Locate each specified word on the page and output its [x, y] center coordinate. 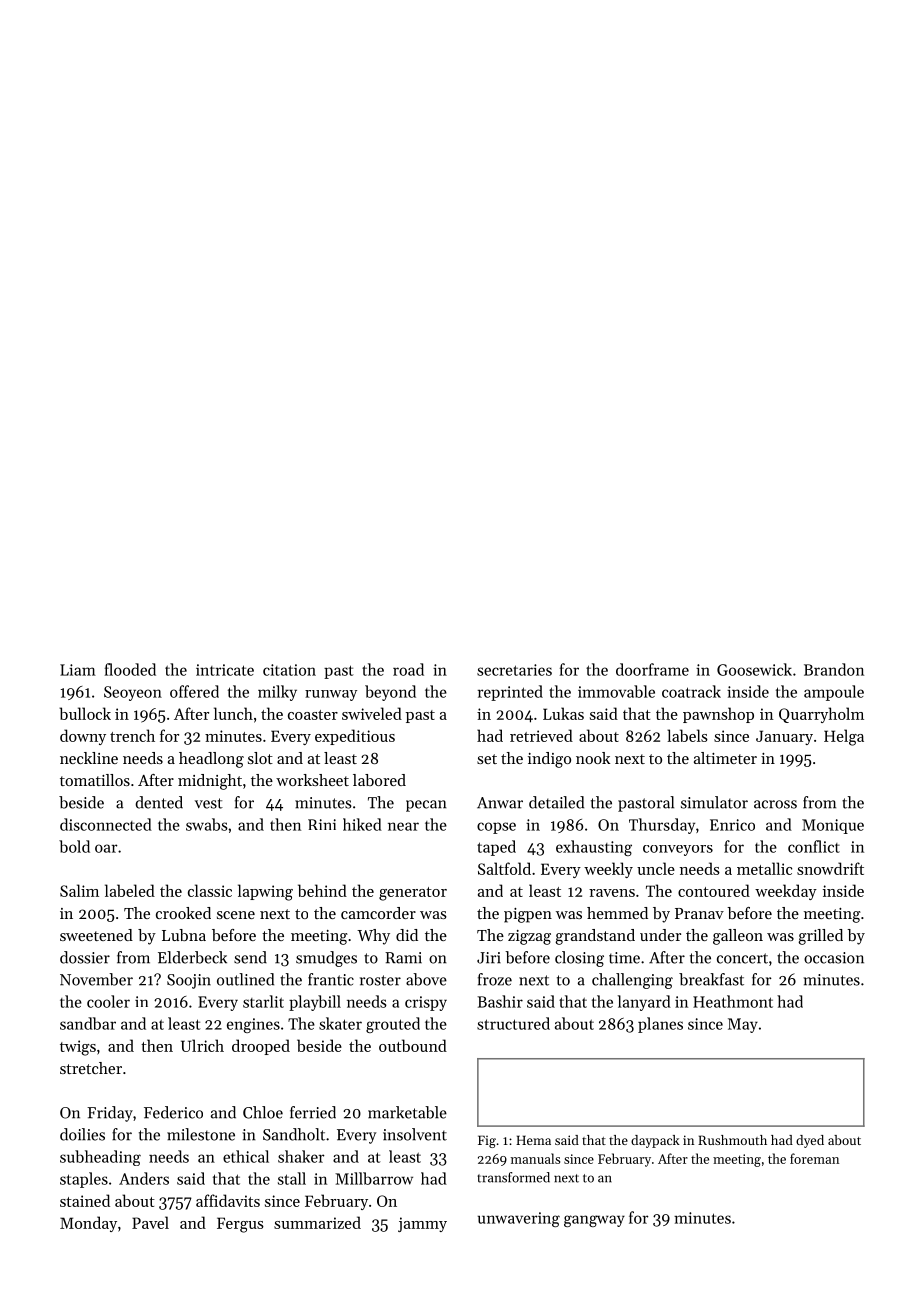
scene [236, 915]
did [407, 935]
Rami [403, 958]
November [96, 979]
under [660, 935]
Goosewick [754, 669]
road [408, 669]
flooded [130, 669]
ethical [246, 1156]
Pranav [699, 913]
